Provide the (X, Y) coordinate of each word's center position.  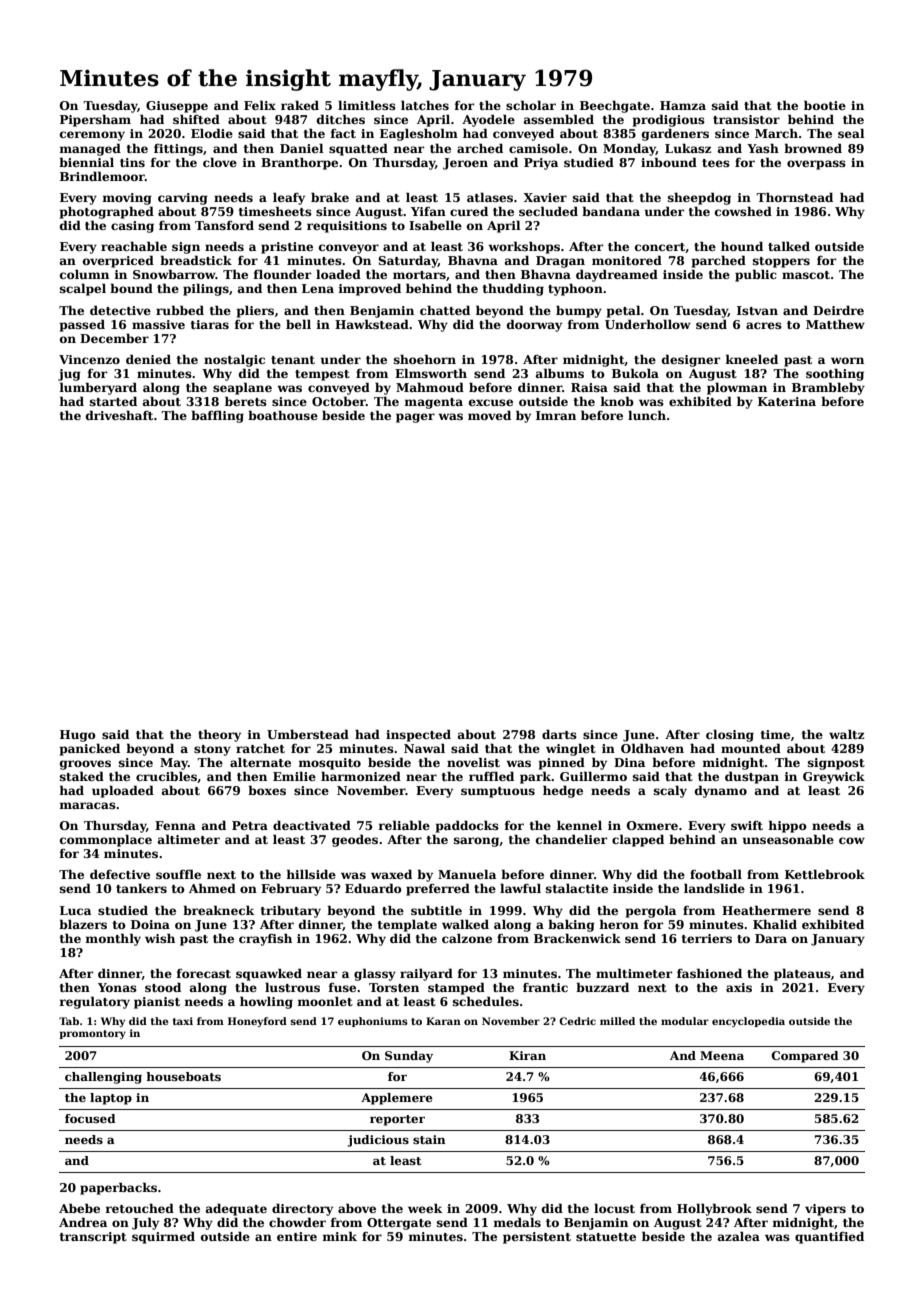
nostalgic (234, 360)
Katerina (787, 401)
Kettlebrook (825, 874)
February (291, 890)
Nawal (424, 748)
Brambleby (828, 388)
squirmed (163, 1237)
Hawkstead (372, 324)
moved (489, 415)
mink (339, 1236)
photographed (107, 212)
